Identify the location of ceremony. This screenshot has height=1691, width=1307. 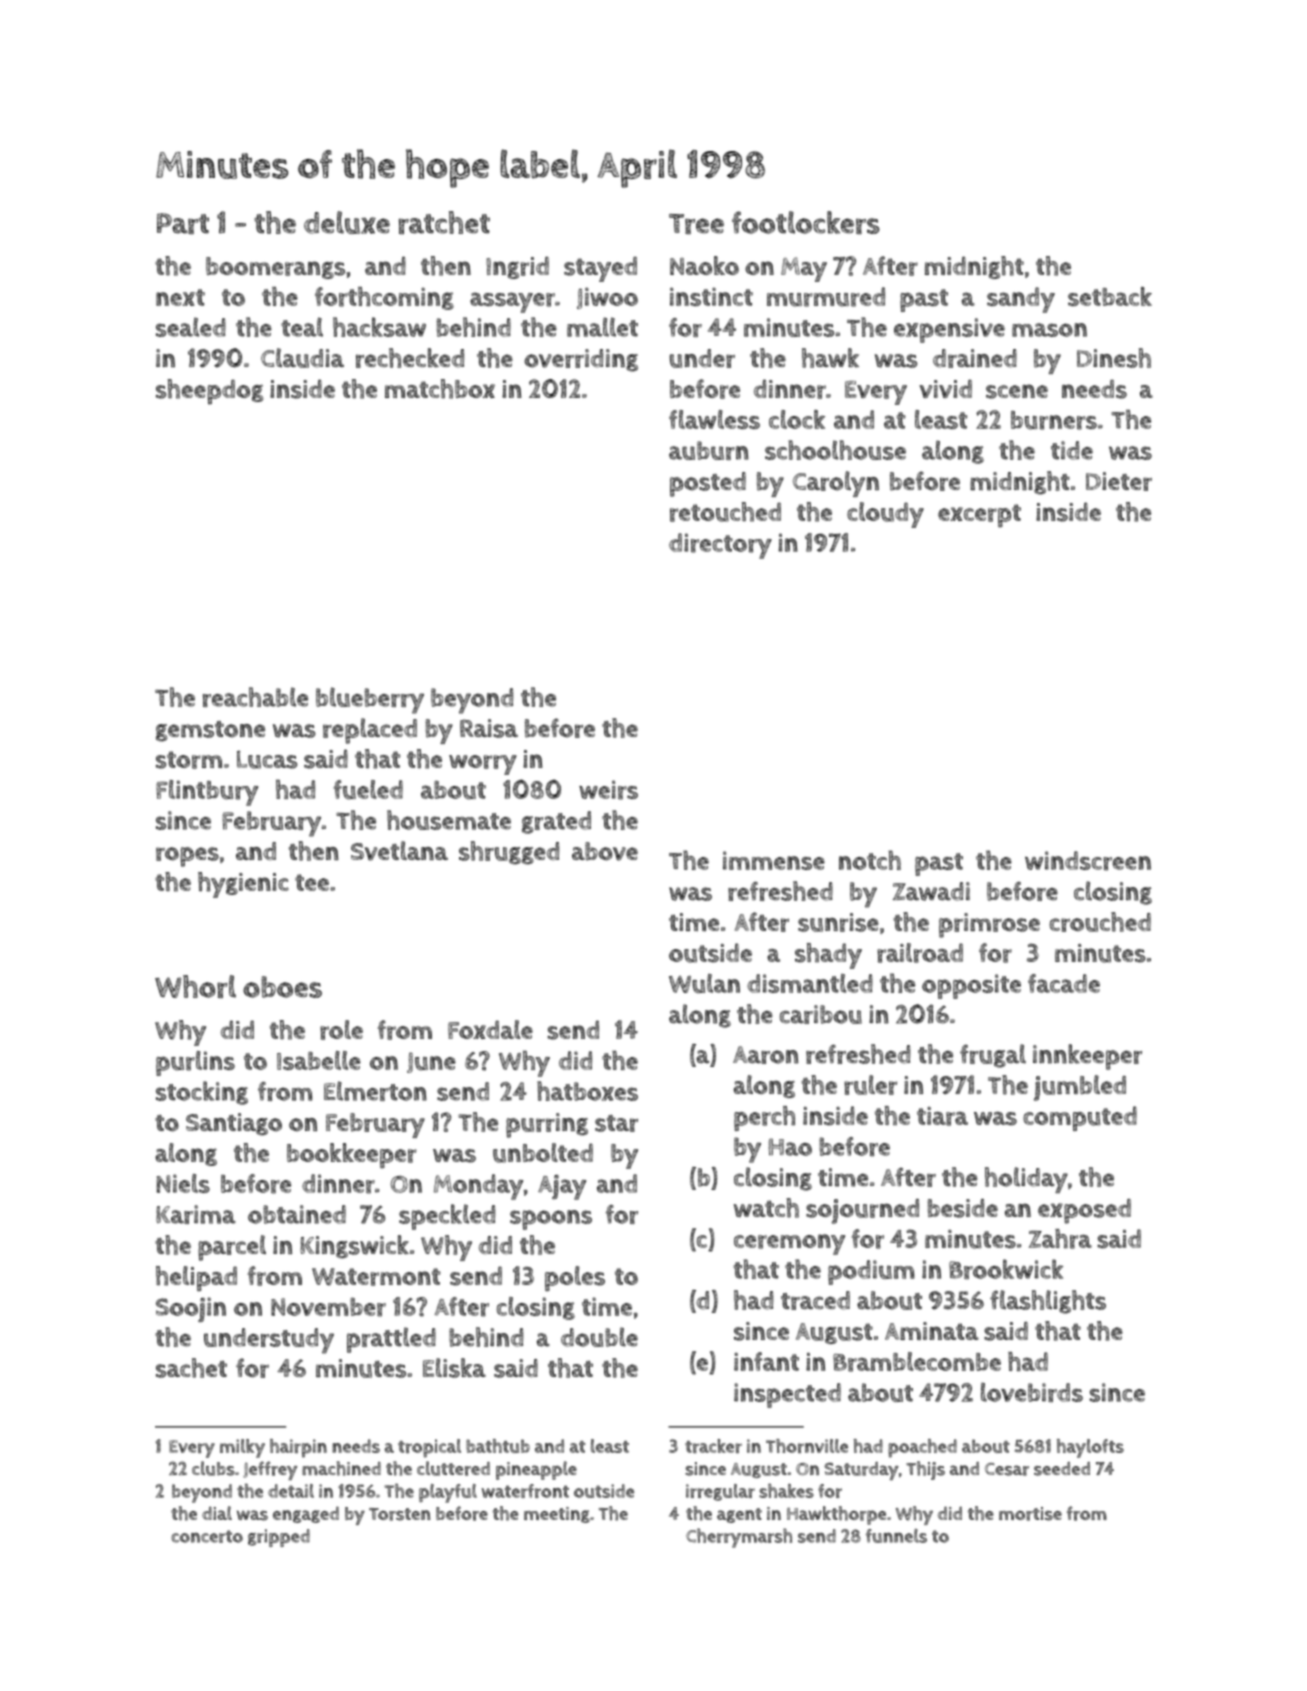
(789, 1244).
